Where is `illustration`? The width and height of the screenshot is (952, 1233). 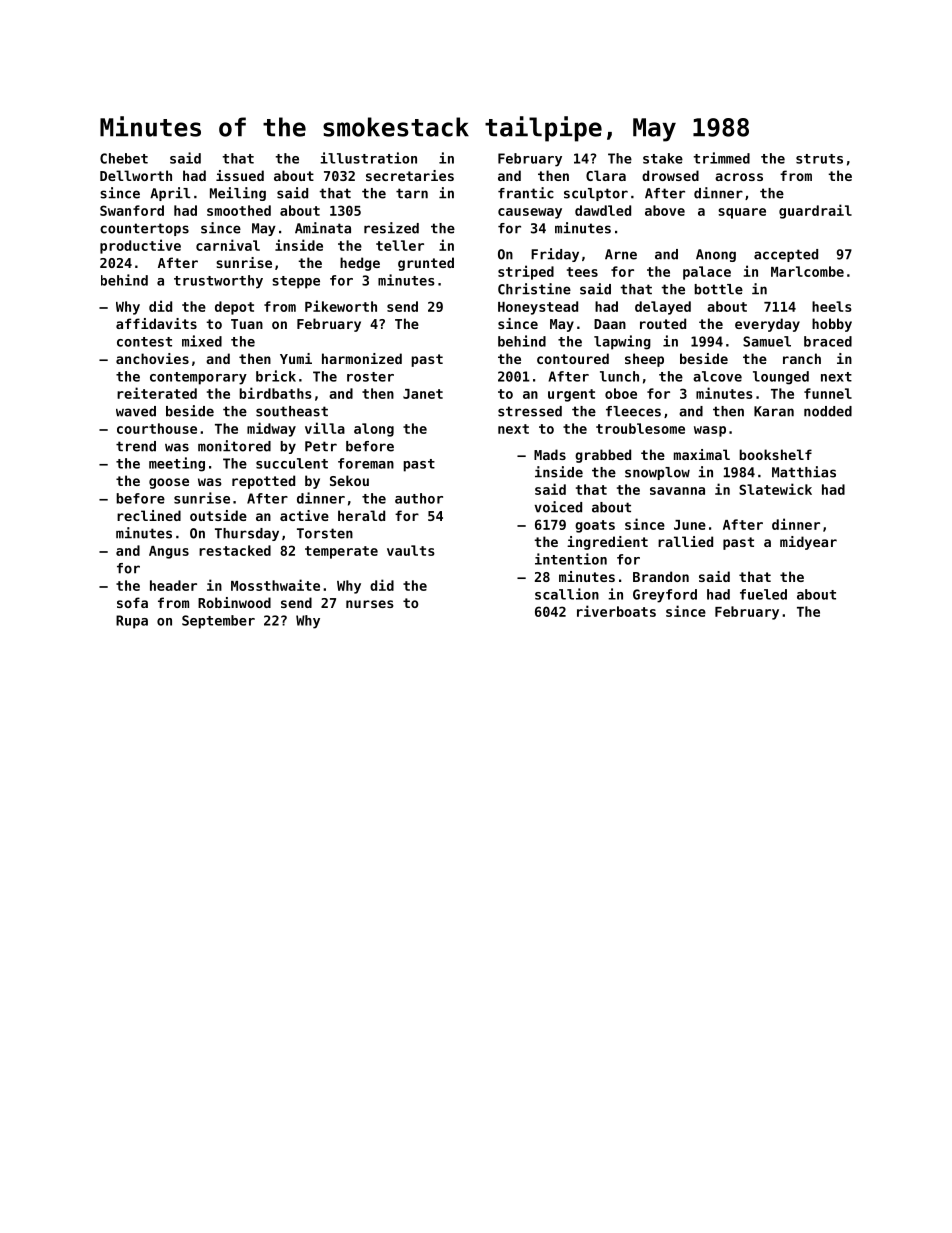
illustration is located at coordinates (368, 158).
